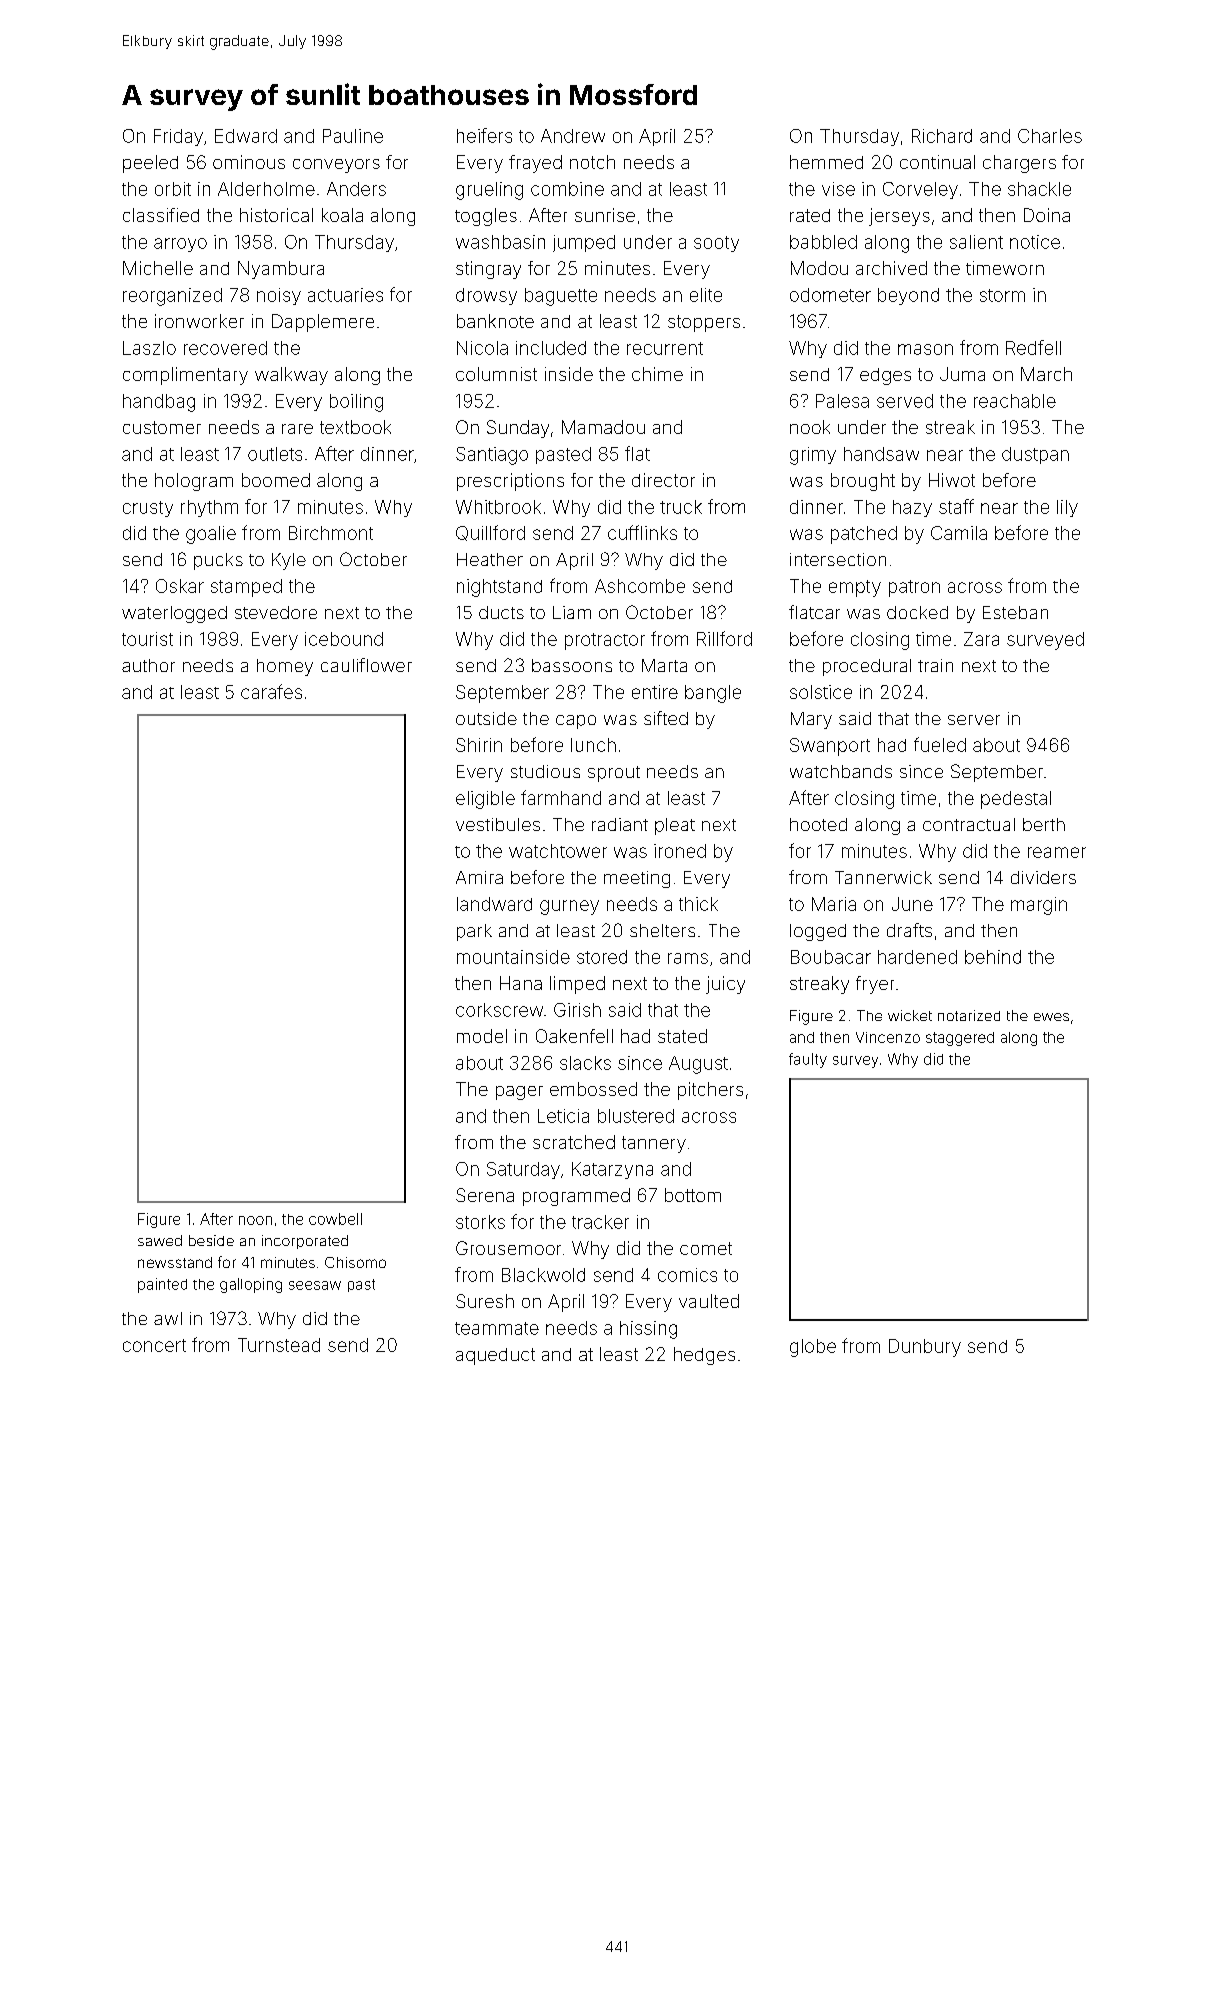 The image size is (1210, 1993). Describe the element at coordinates (160, 1240) in the screenshot. I see `sawed` at that location.
